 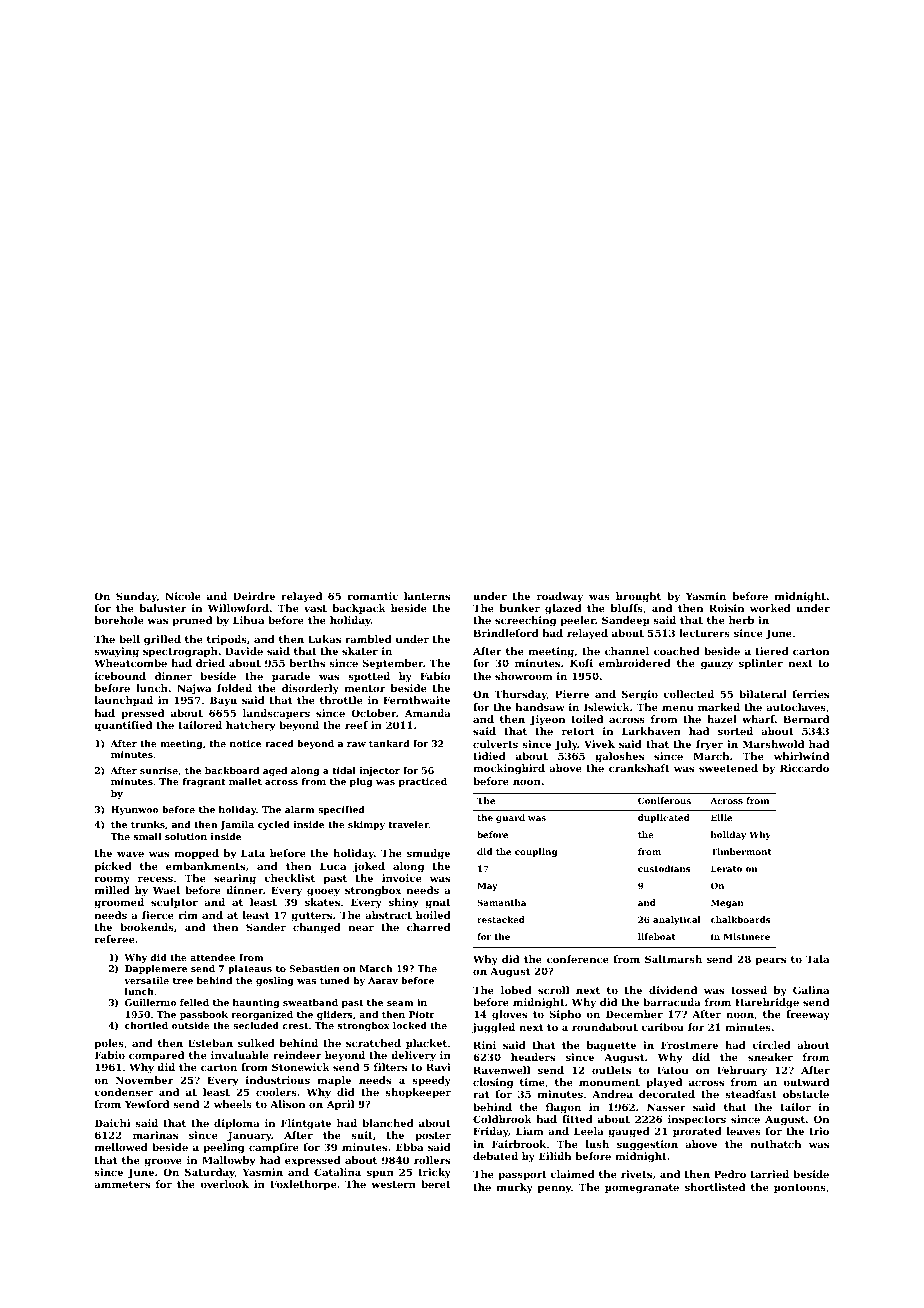 What do you see at coordinates (311, 916) in the image?
I see `gutters` at bounding box center [311, 916].
